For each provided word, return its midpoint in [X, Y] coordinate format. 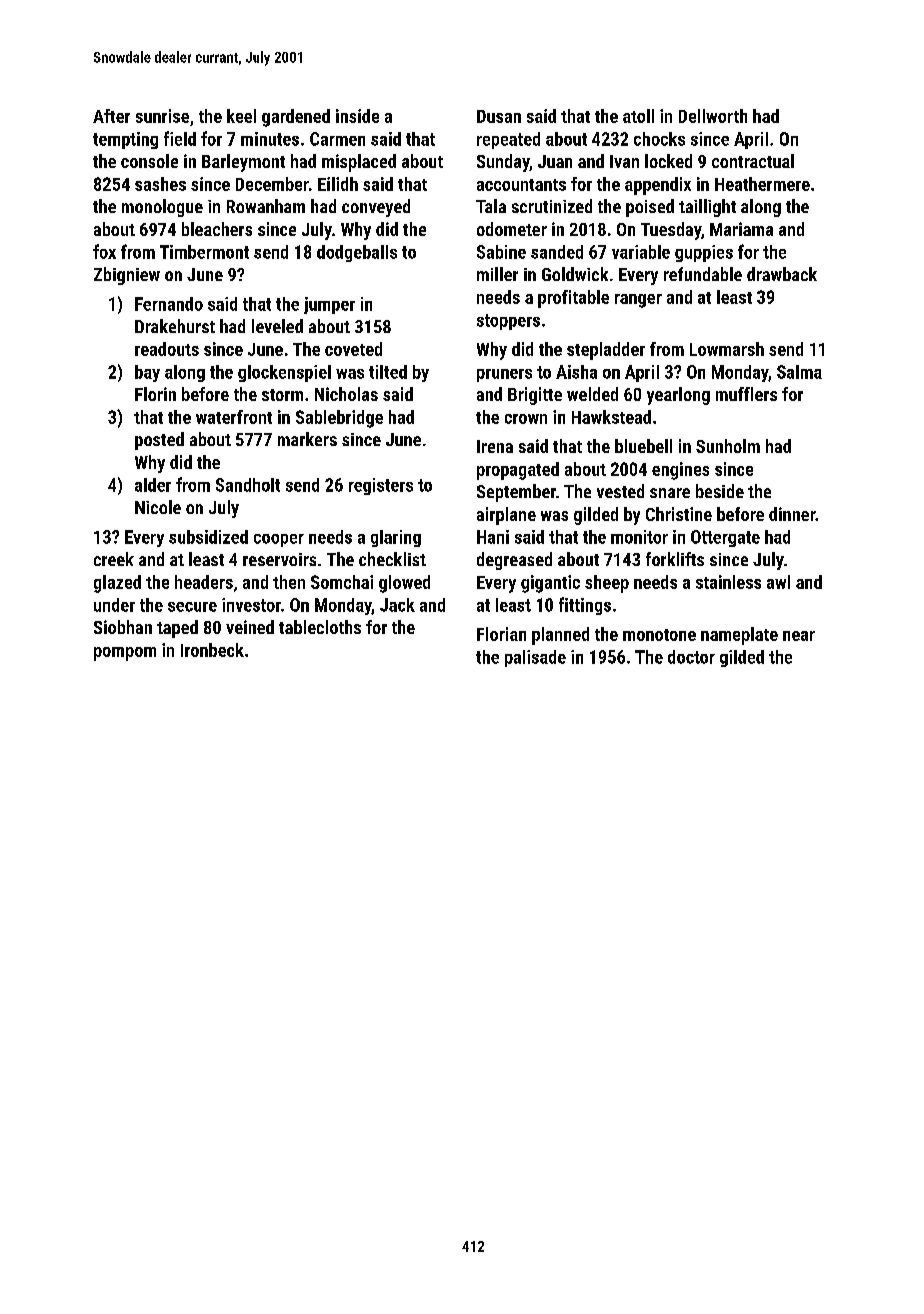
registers [381, 486]
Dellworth [713, 116]
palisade [535, 658]
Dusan [499, 116]
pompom [125, 654]
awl [778, 582]
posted [159, 441]
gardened [296, 118]
